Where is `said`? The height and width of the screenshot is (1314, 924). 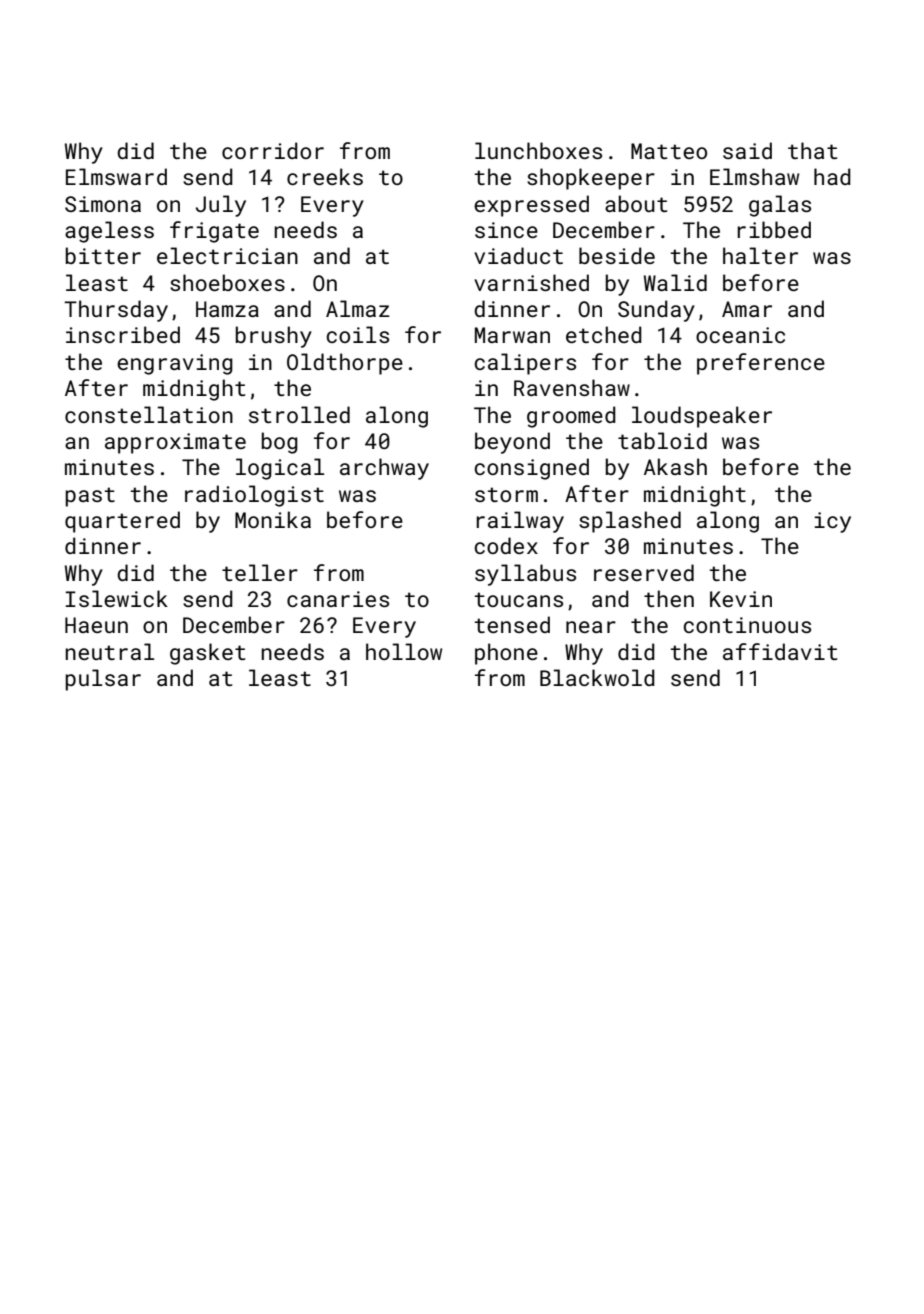
said is located at coordinates (747, 150).
